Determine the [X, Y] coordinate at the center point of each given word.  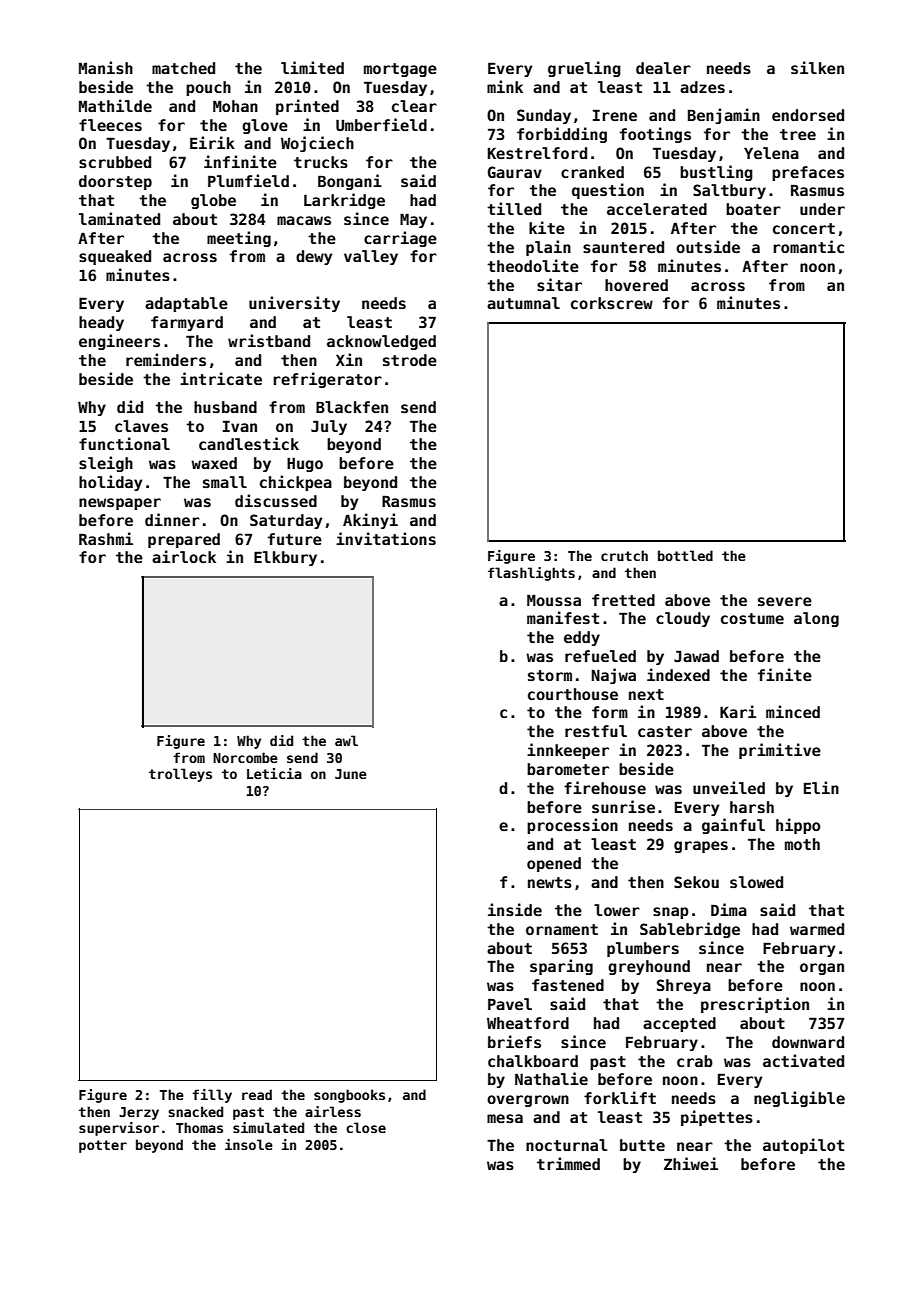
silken [817, 67]
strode [410, 360]
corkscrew [612, 303]
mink [505, 86]
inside [515, 909]
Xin [349, 359]
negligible [799, 1099]
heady [101, 323]
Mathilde [115, 105]
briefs [514, 1041]
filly [212, 1096]
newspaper [120, 504]
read [257, 1094]
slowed [756, 882]
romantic [808, 246]
